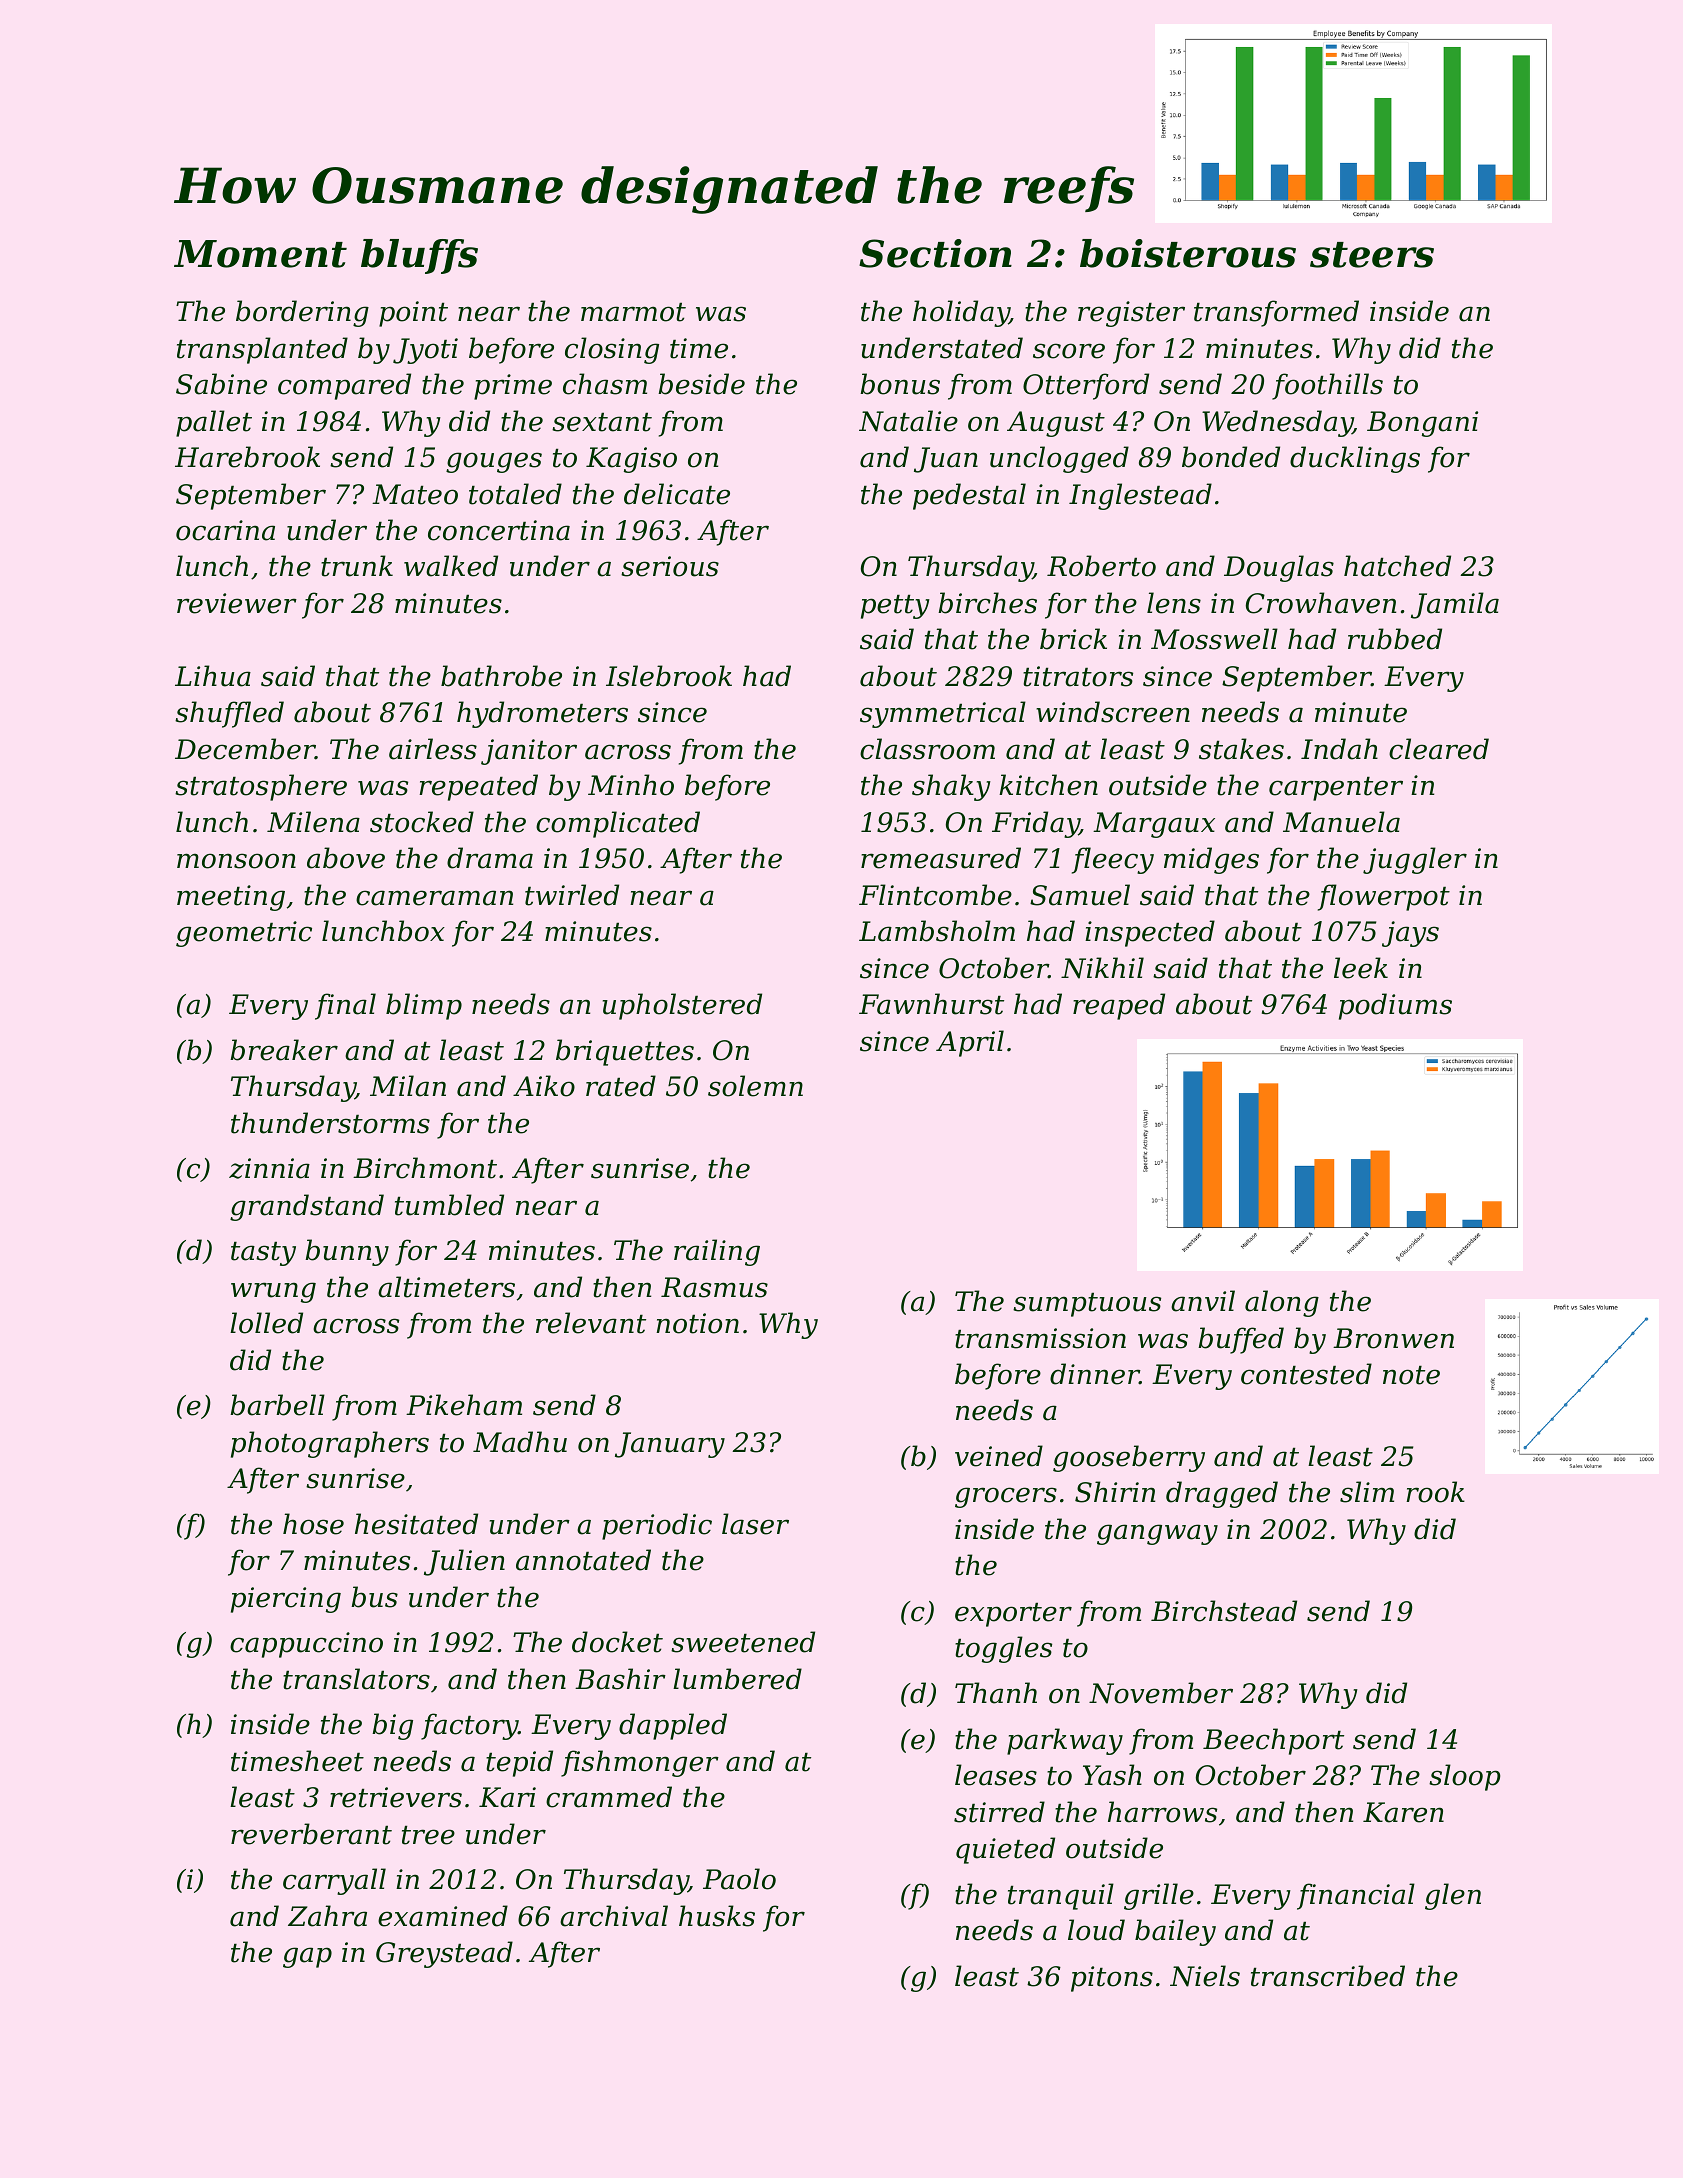 The height and width of the screenshot is (2178, 1683). Describe the element at coordinates (444, 1954) in the screenshot. I see `Greystead` at that location.
